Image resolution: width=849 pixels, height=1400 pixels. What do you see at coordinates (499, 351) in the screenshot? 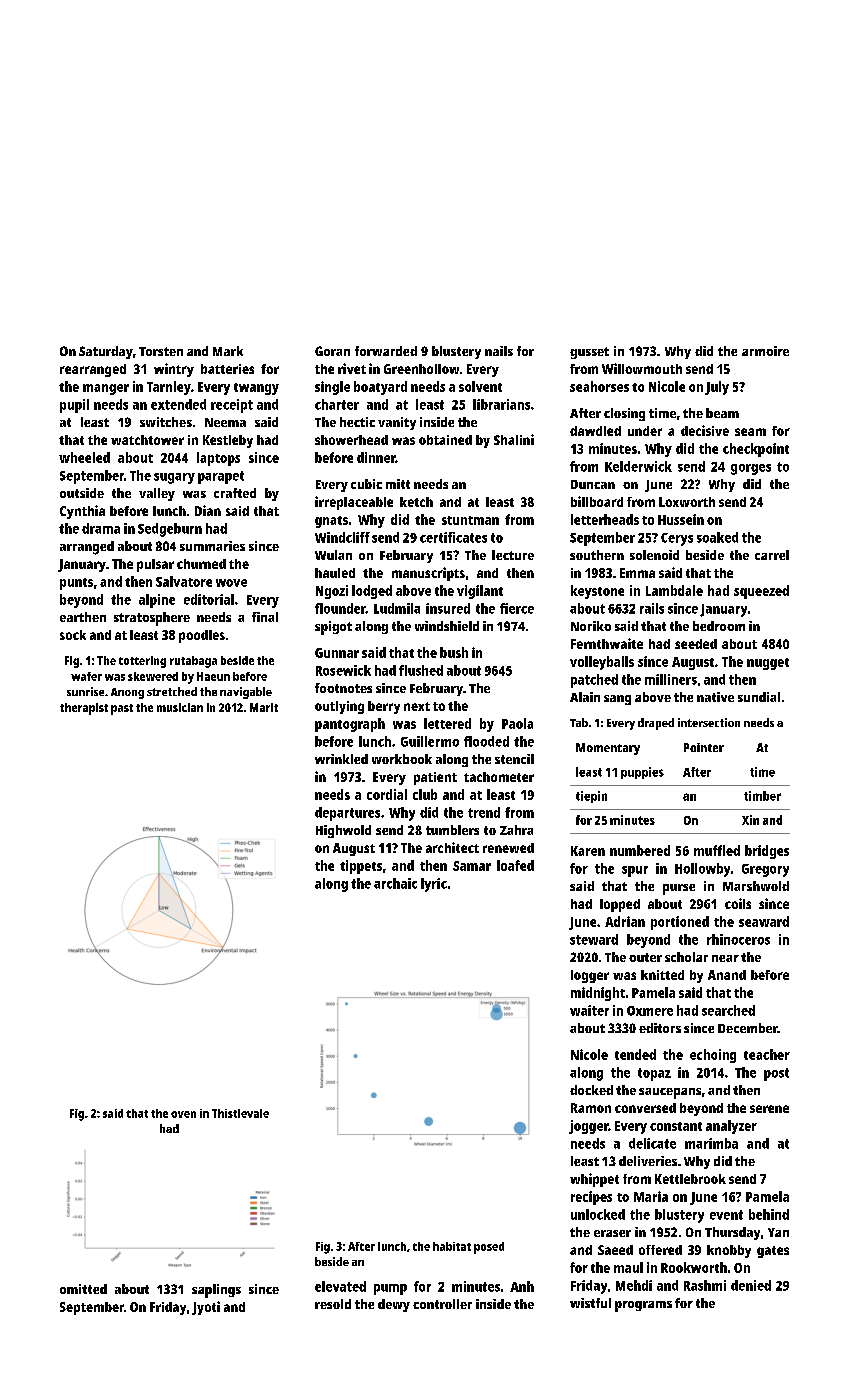
I see `nails` at bounding box center [499, 351].
